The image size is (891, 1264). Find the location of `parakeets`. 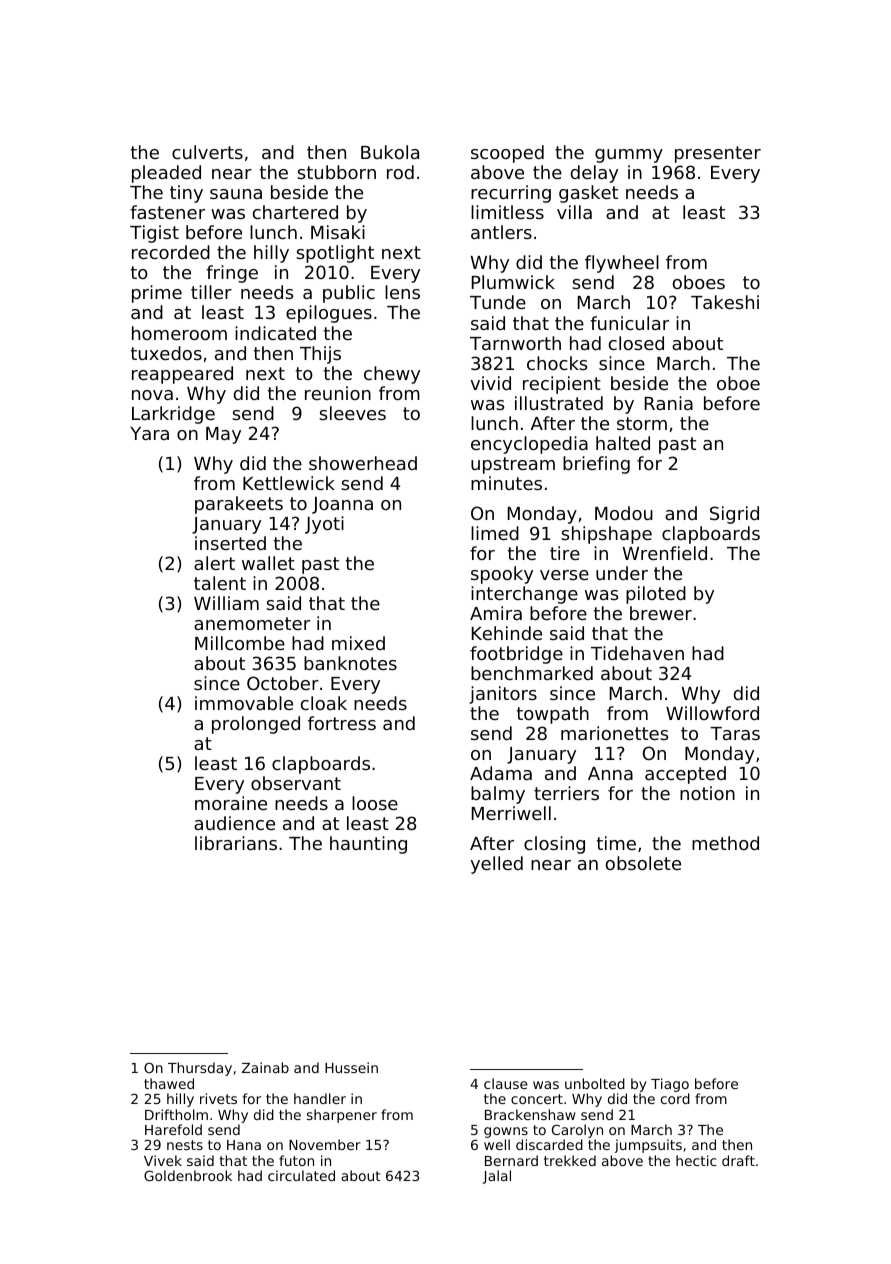

parakeets is located at coordinates (239, 505).
